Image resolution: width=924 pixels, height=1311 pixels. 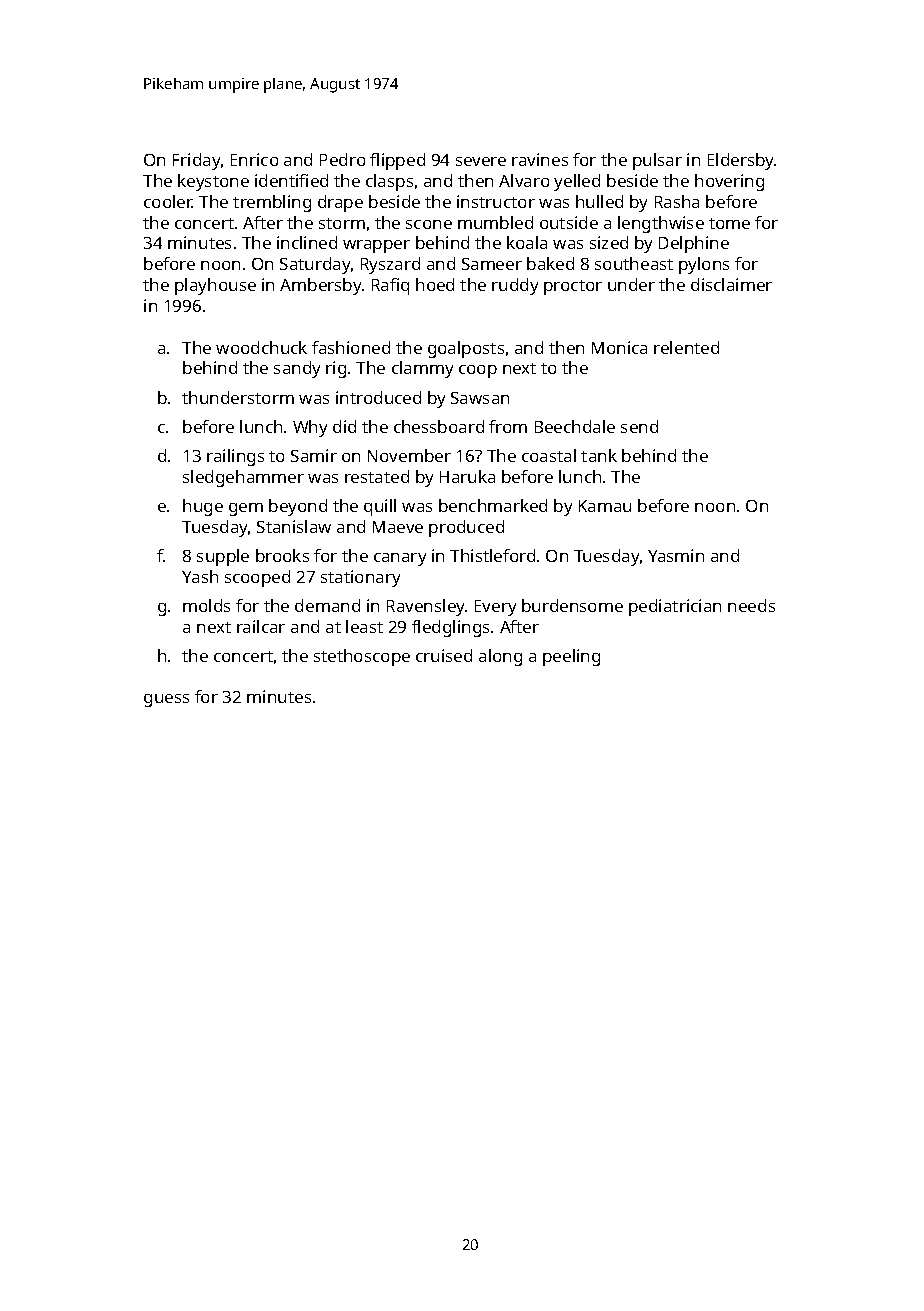 What do you see at coordinates (215, 286) in the document?
I see `playhouse` at bounding box center [215, 286].
